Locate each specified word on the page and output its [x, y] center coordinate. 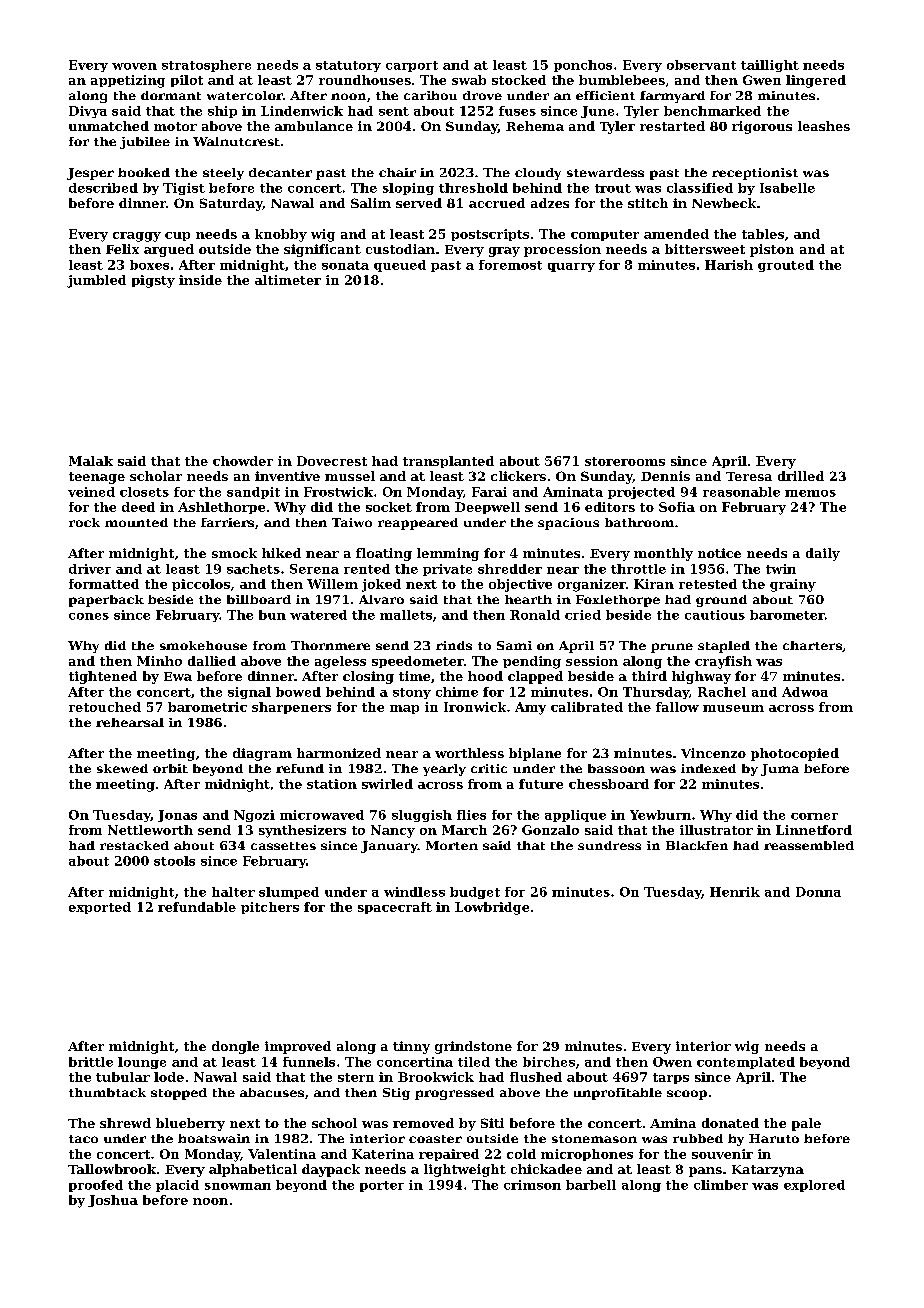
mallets [406, 615]
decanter [280, 172]
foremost [510, 265]
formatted [104, 584]
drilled [801, 476]
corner [814, 816]
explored [814, 1186]
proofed [96, 1186]
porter [382, 1186]
